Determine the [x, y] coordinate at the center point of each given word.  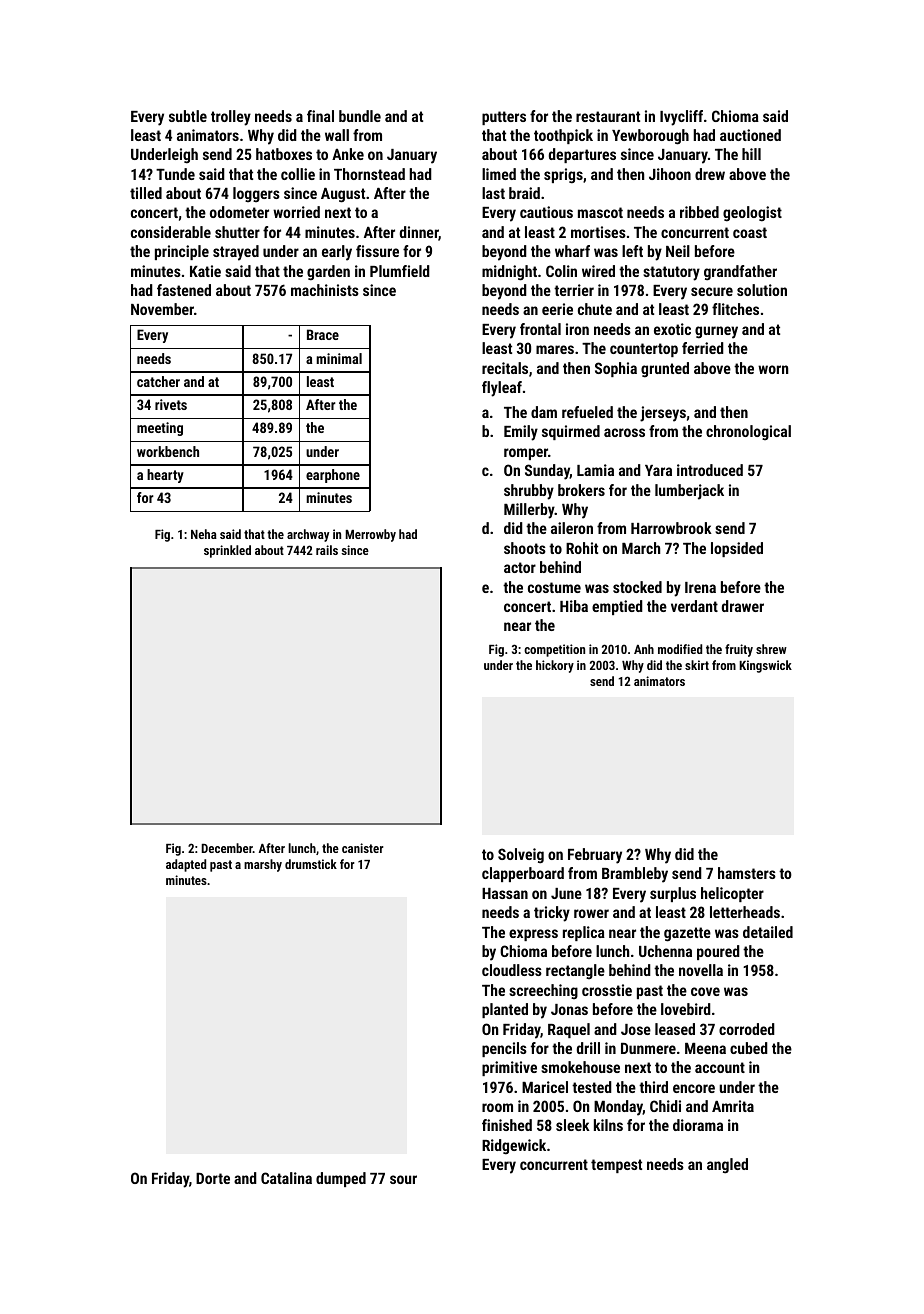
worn [773, 369]
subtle [188, 116]
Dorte [213, 1178]
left [632, 251]
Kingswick [765, 666]
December [227, 848]
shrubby [529, 492]
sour [403, 1179]
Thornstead [369, 174]
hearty [165, 476]
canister [362, 848]
